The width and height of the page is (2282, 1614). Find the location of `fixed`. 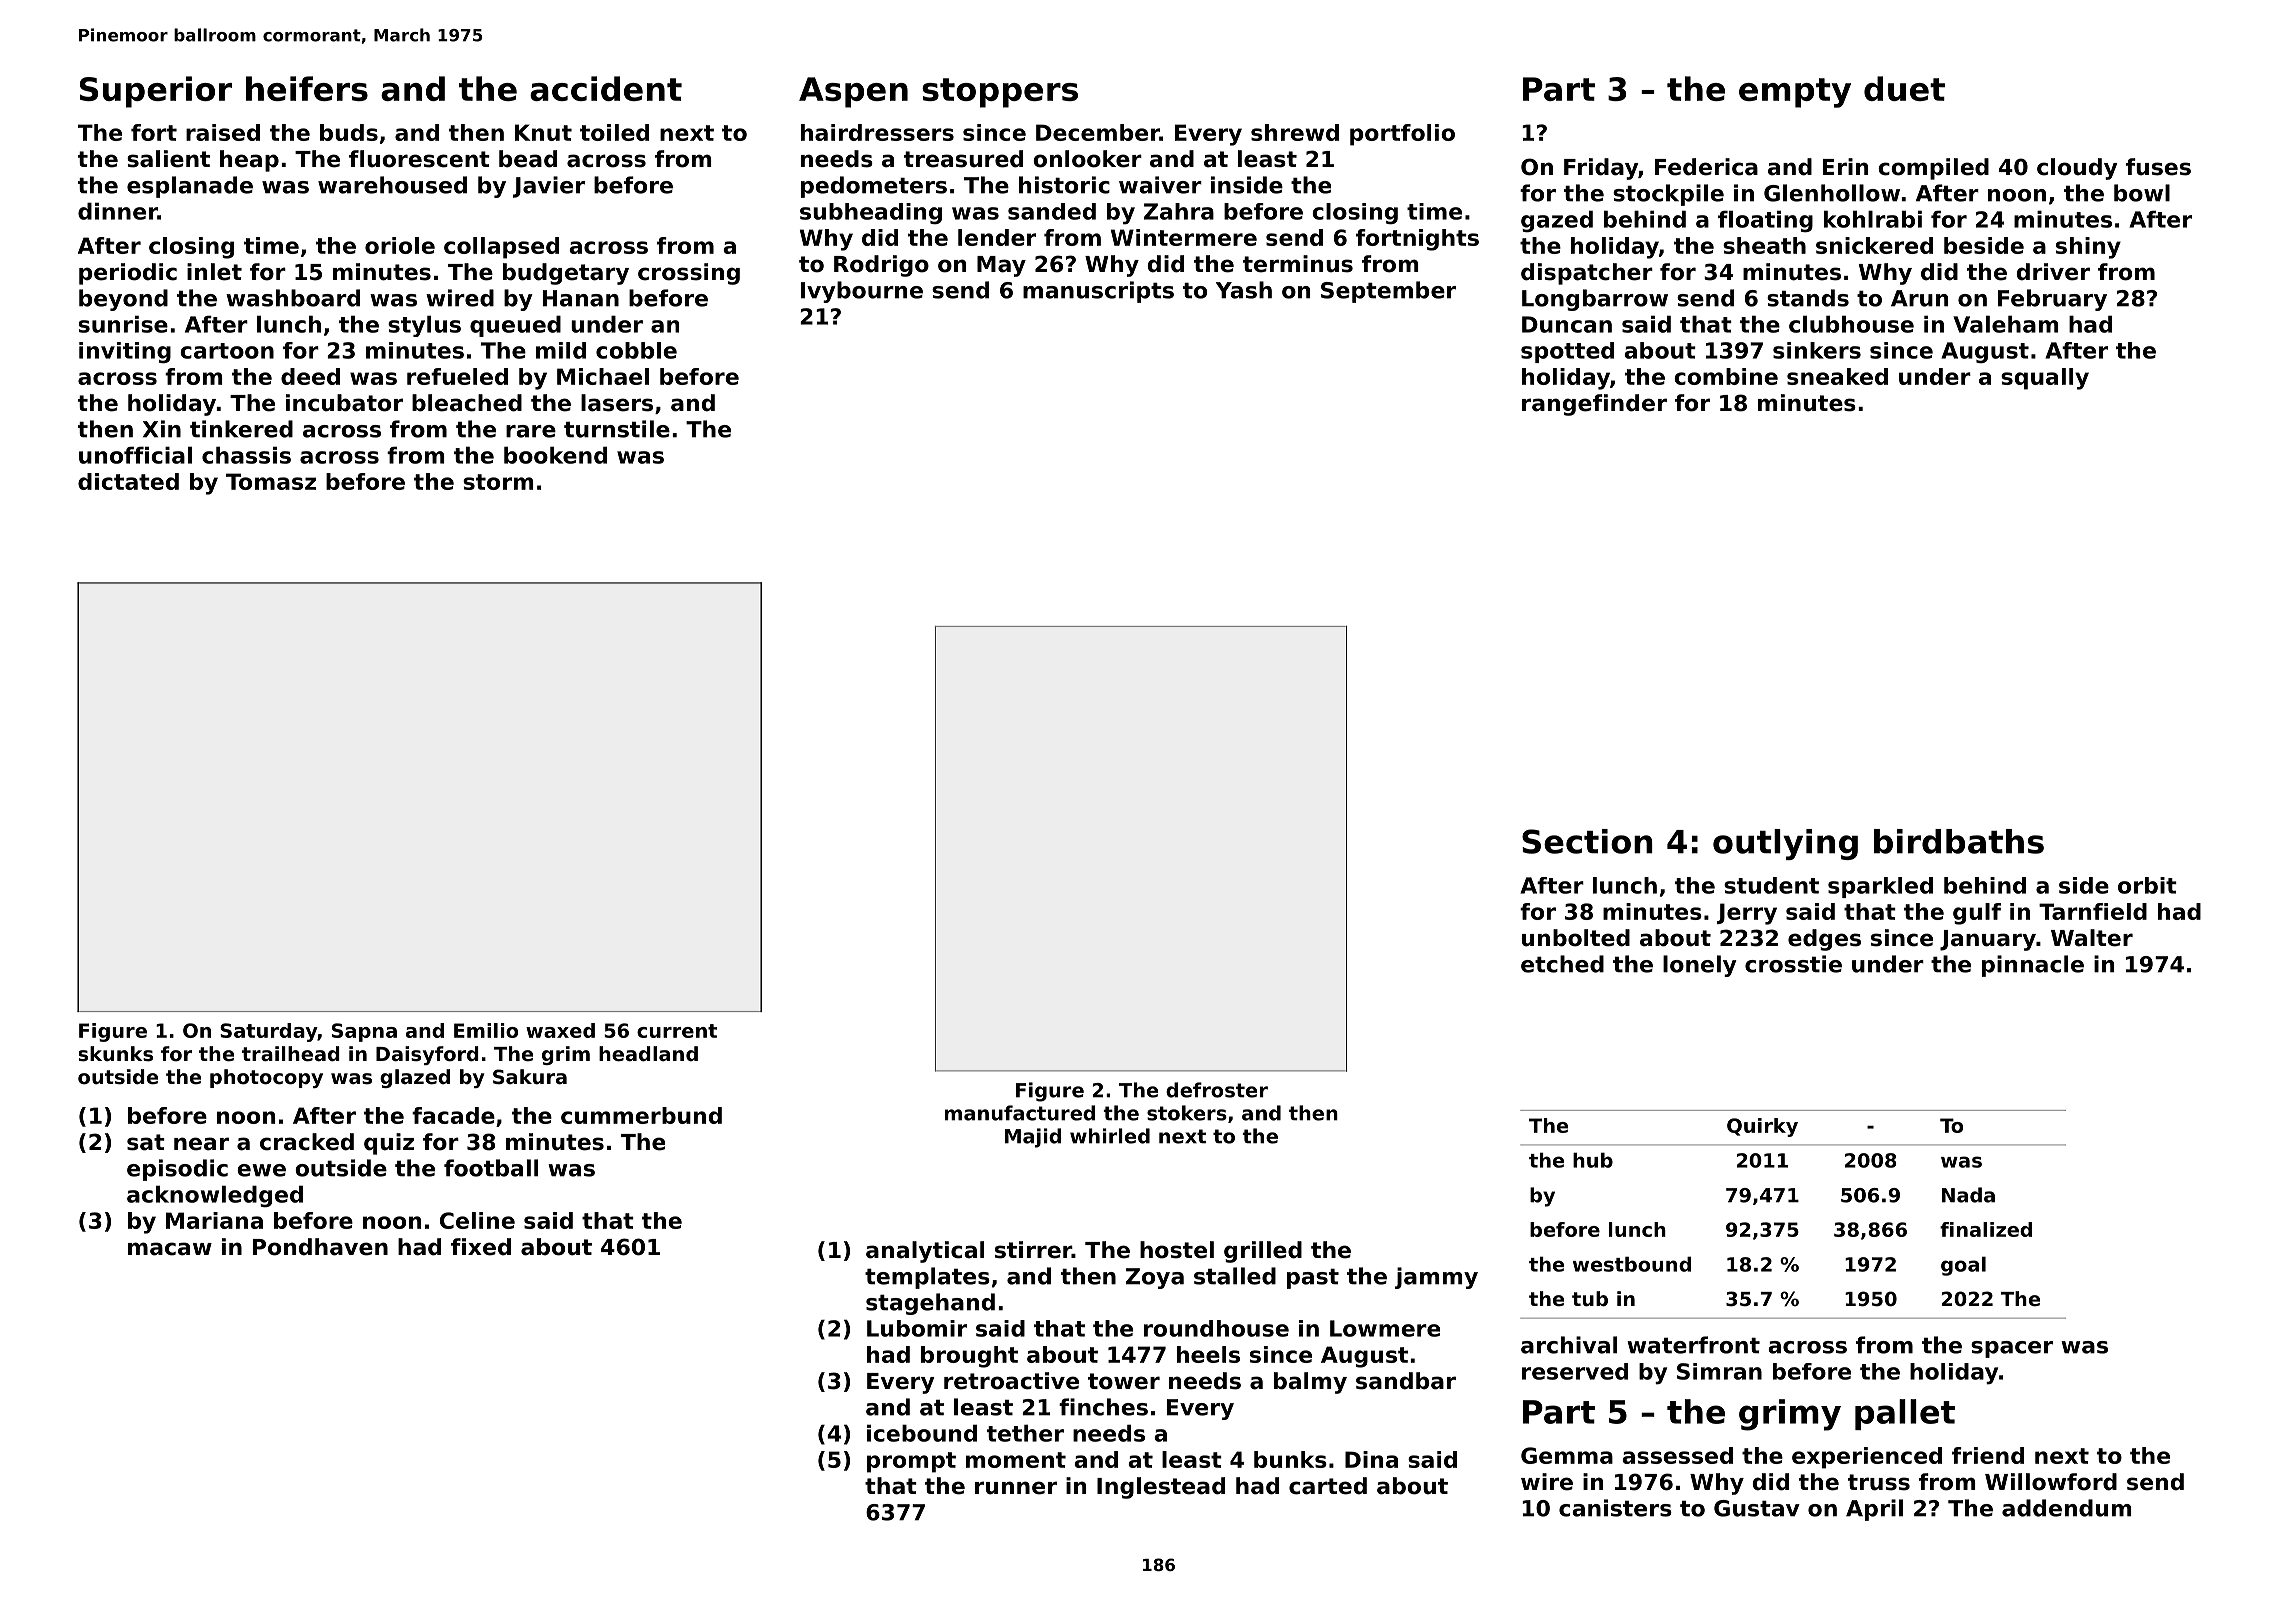

fixed is located at coordinates (481, 1247).
